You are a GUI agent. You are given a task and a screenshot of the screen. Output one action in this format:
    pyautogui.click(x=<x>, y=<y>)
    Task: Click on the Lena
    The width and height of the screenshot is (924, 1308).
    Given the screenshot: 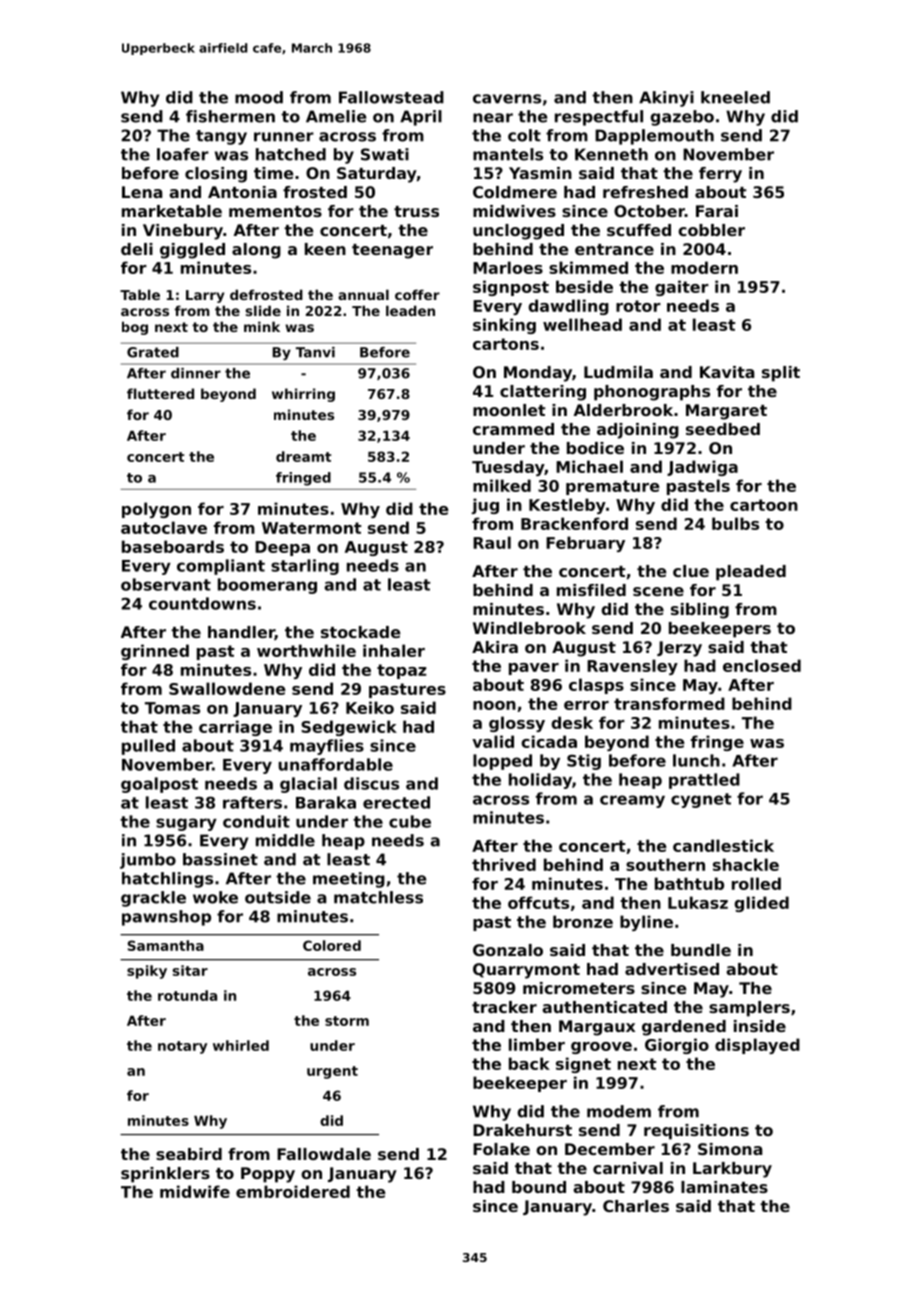 What is the action you would take?
    pyautogui.click(x=142, y=192)
